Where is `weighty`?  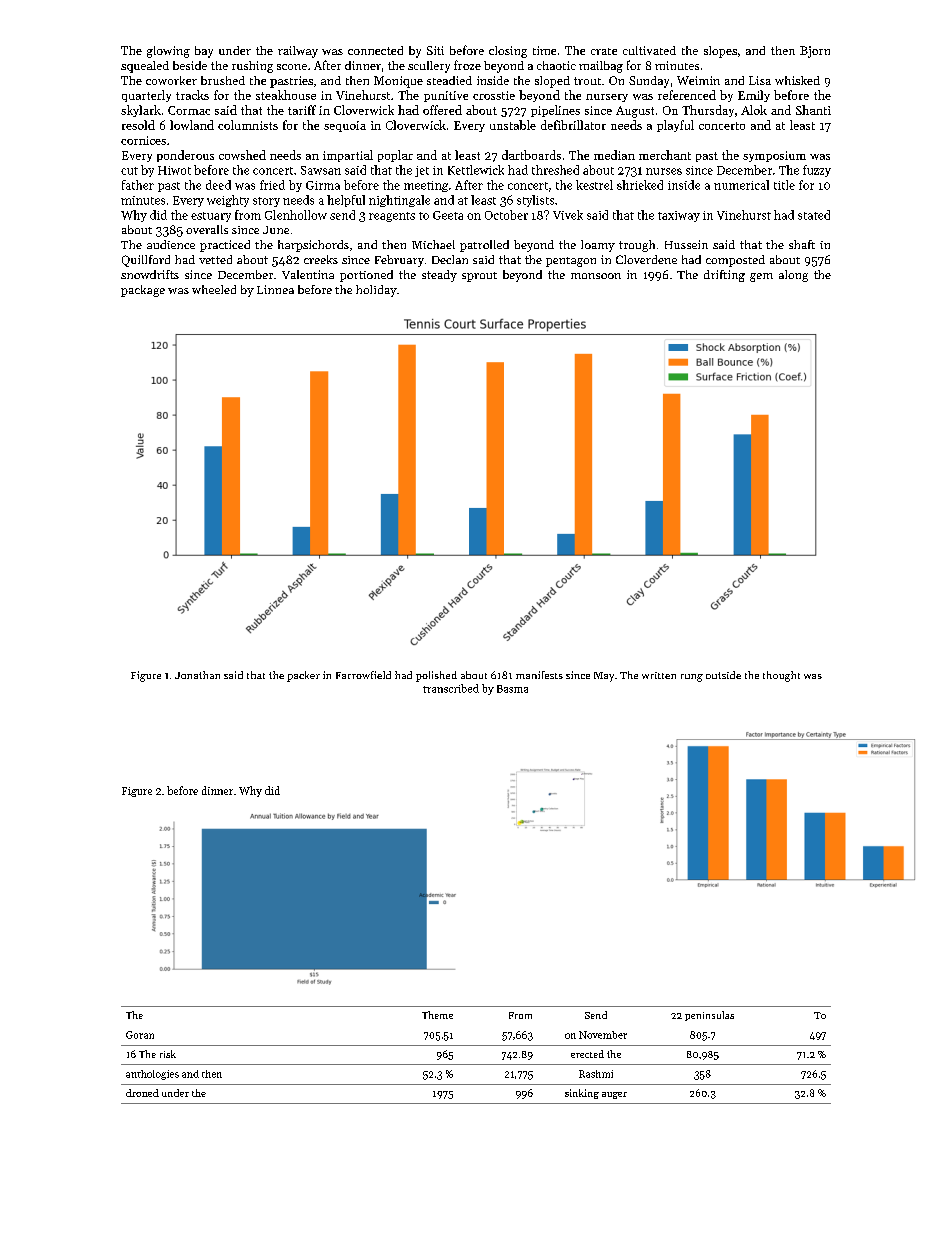
weighty is located at coordinates (228, 201).
